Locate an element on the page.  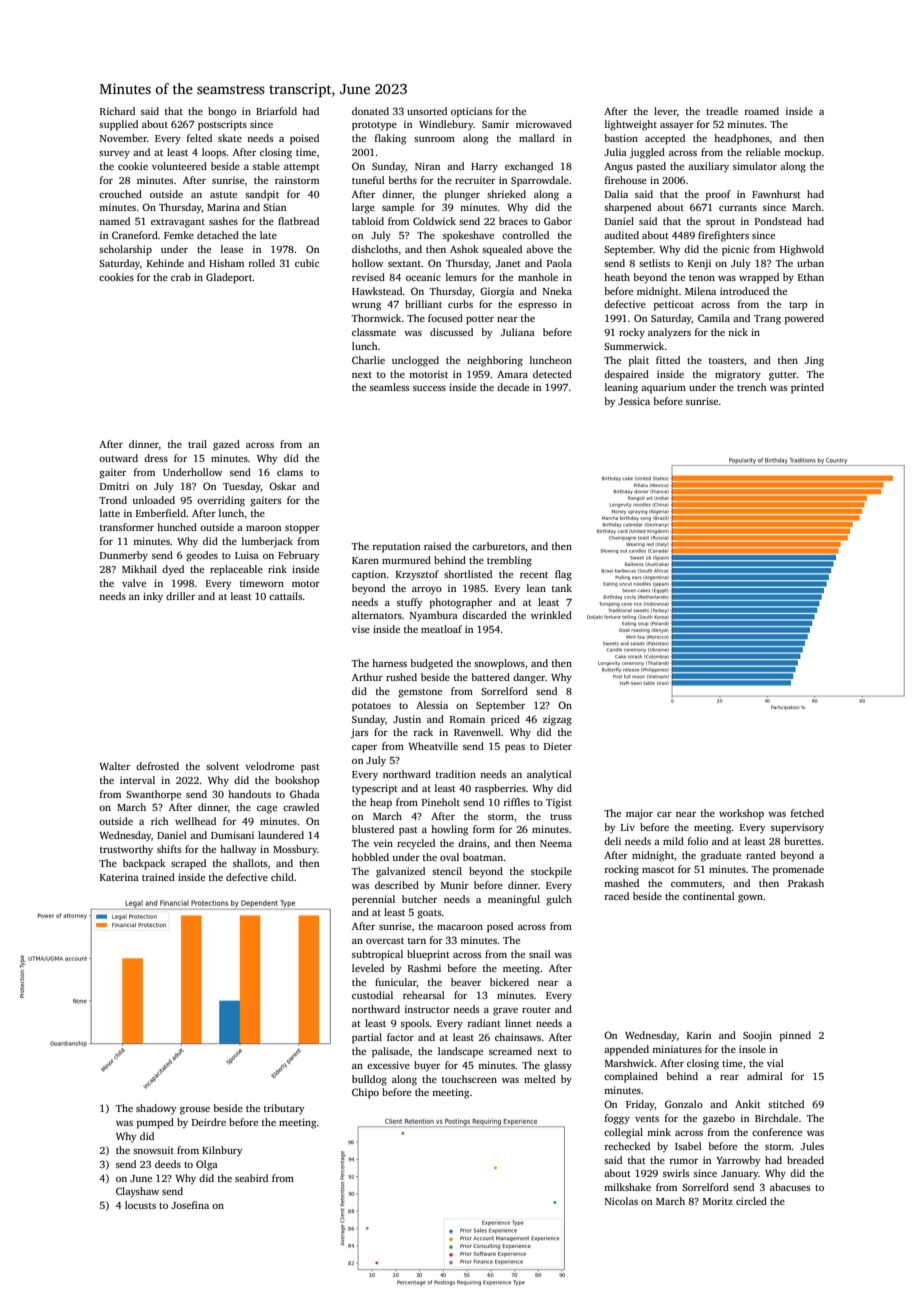
alternators is located at coordinates (377, 615).
